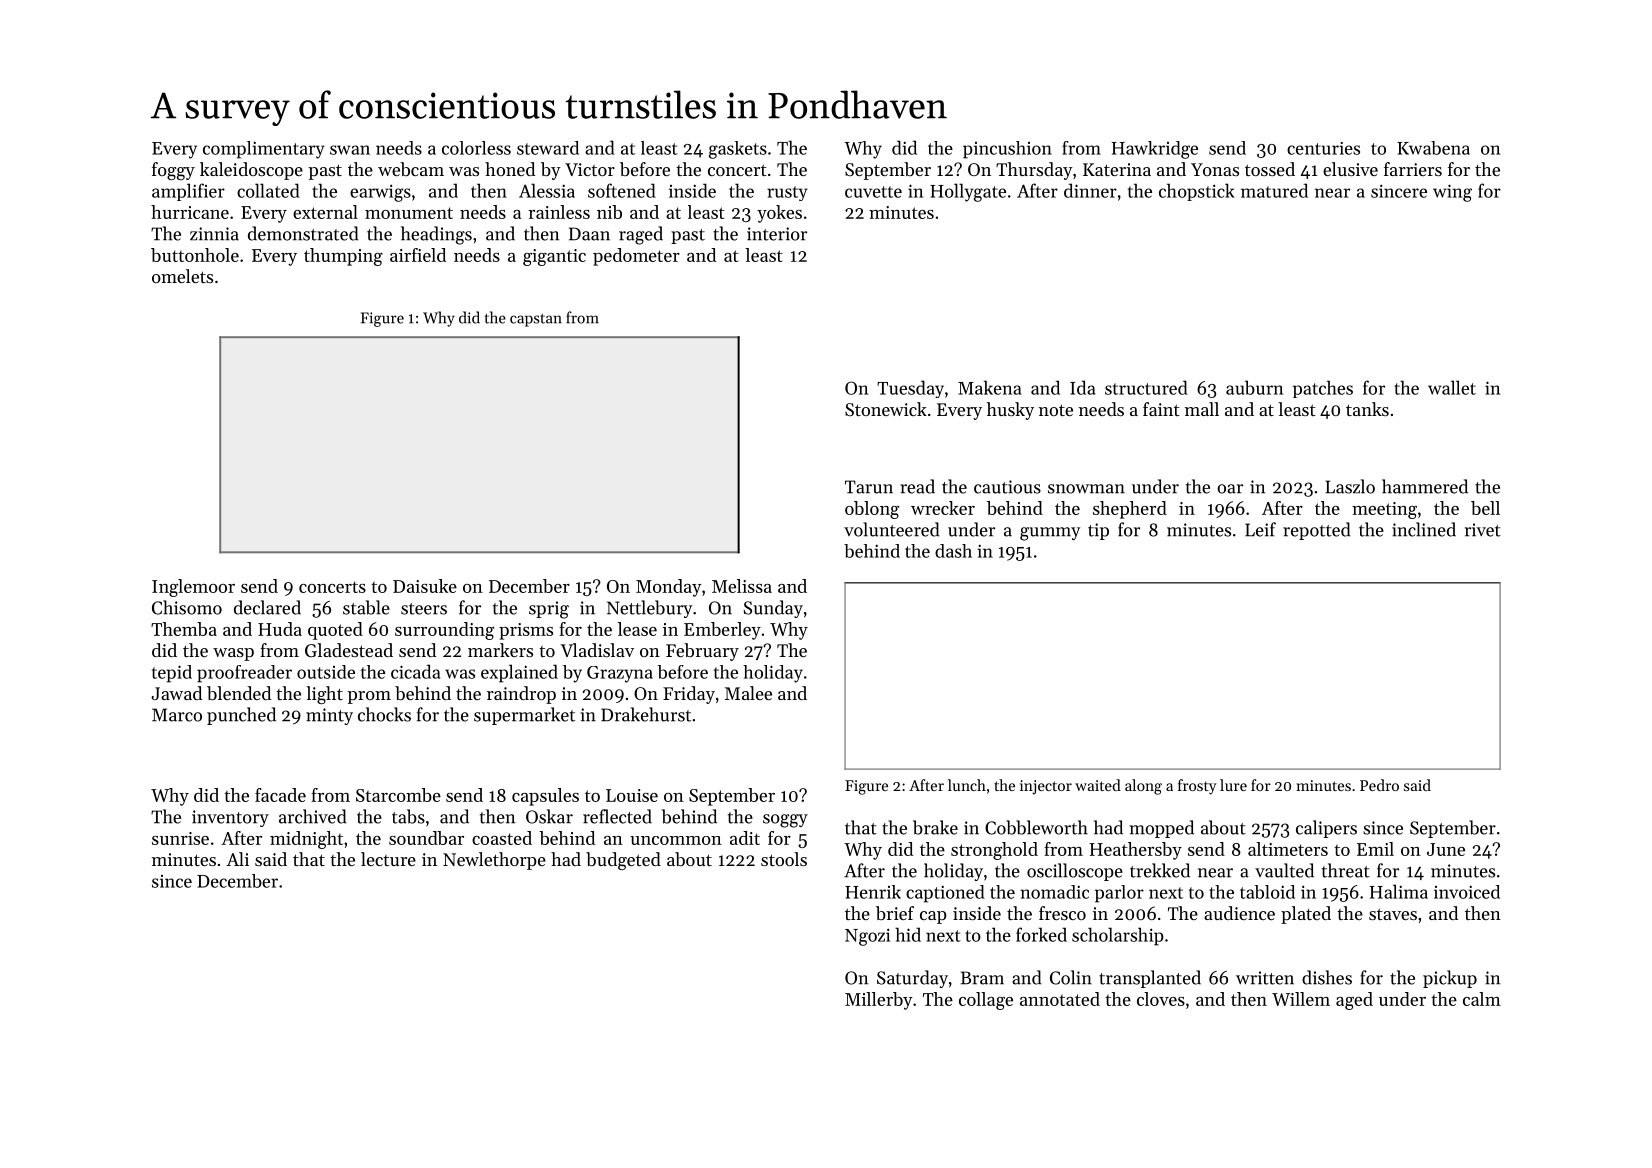 The width and height of the page is (1652, 1168). What do you see at coordinates (1050, 534) in the page?
I see `gummy` at bounding box center [1050, 534].
